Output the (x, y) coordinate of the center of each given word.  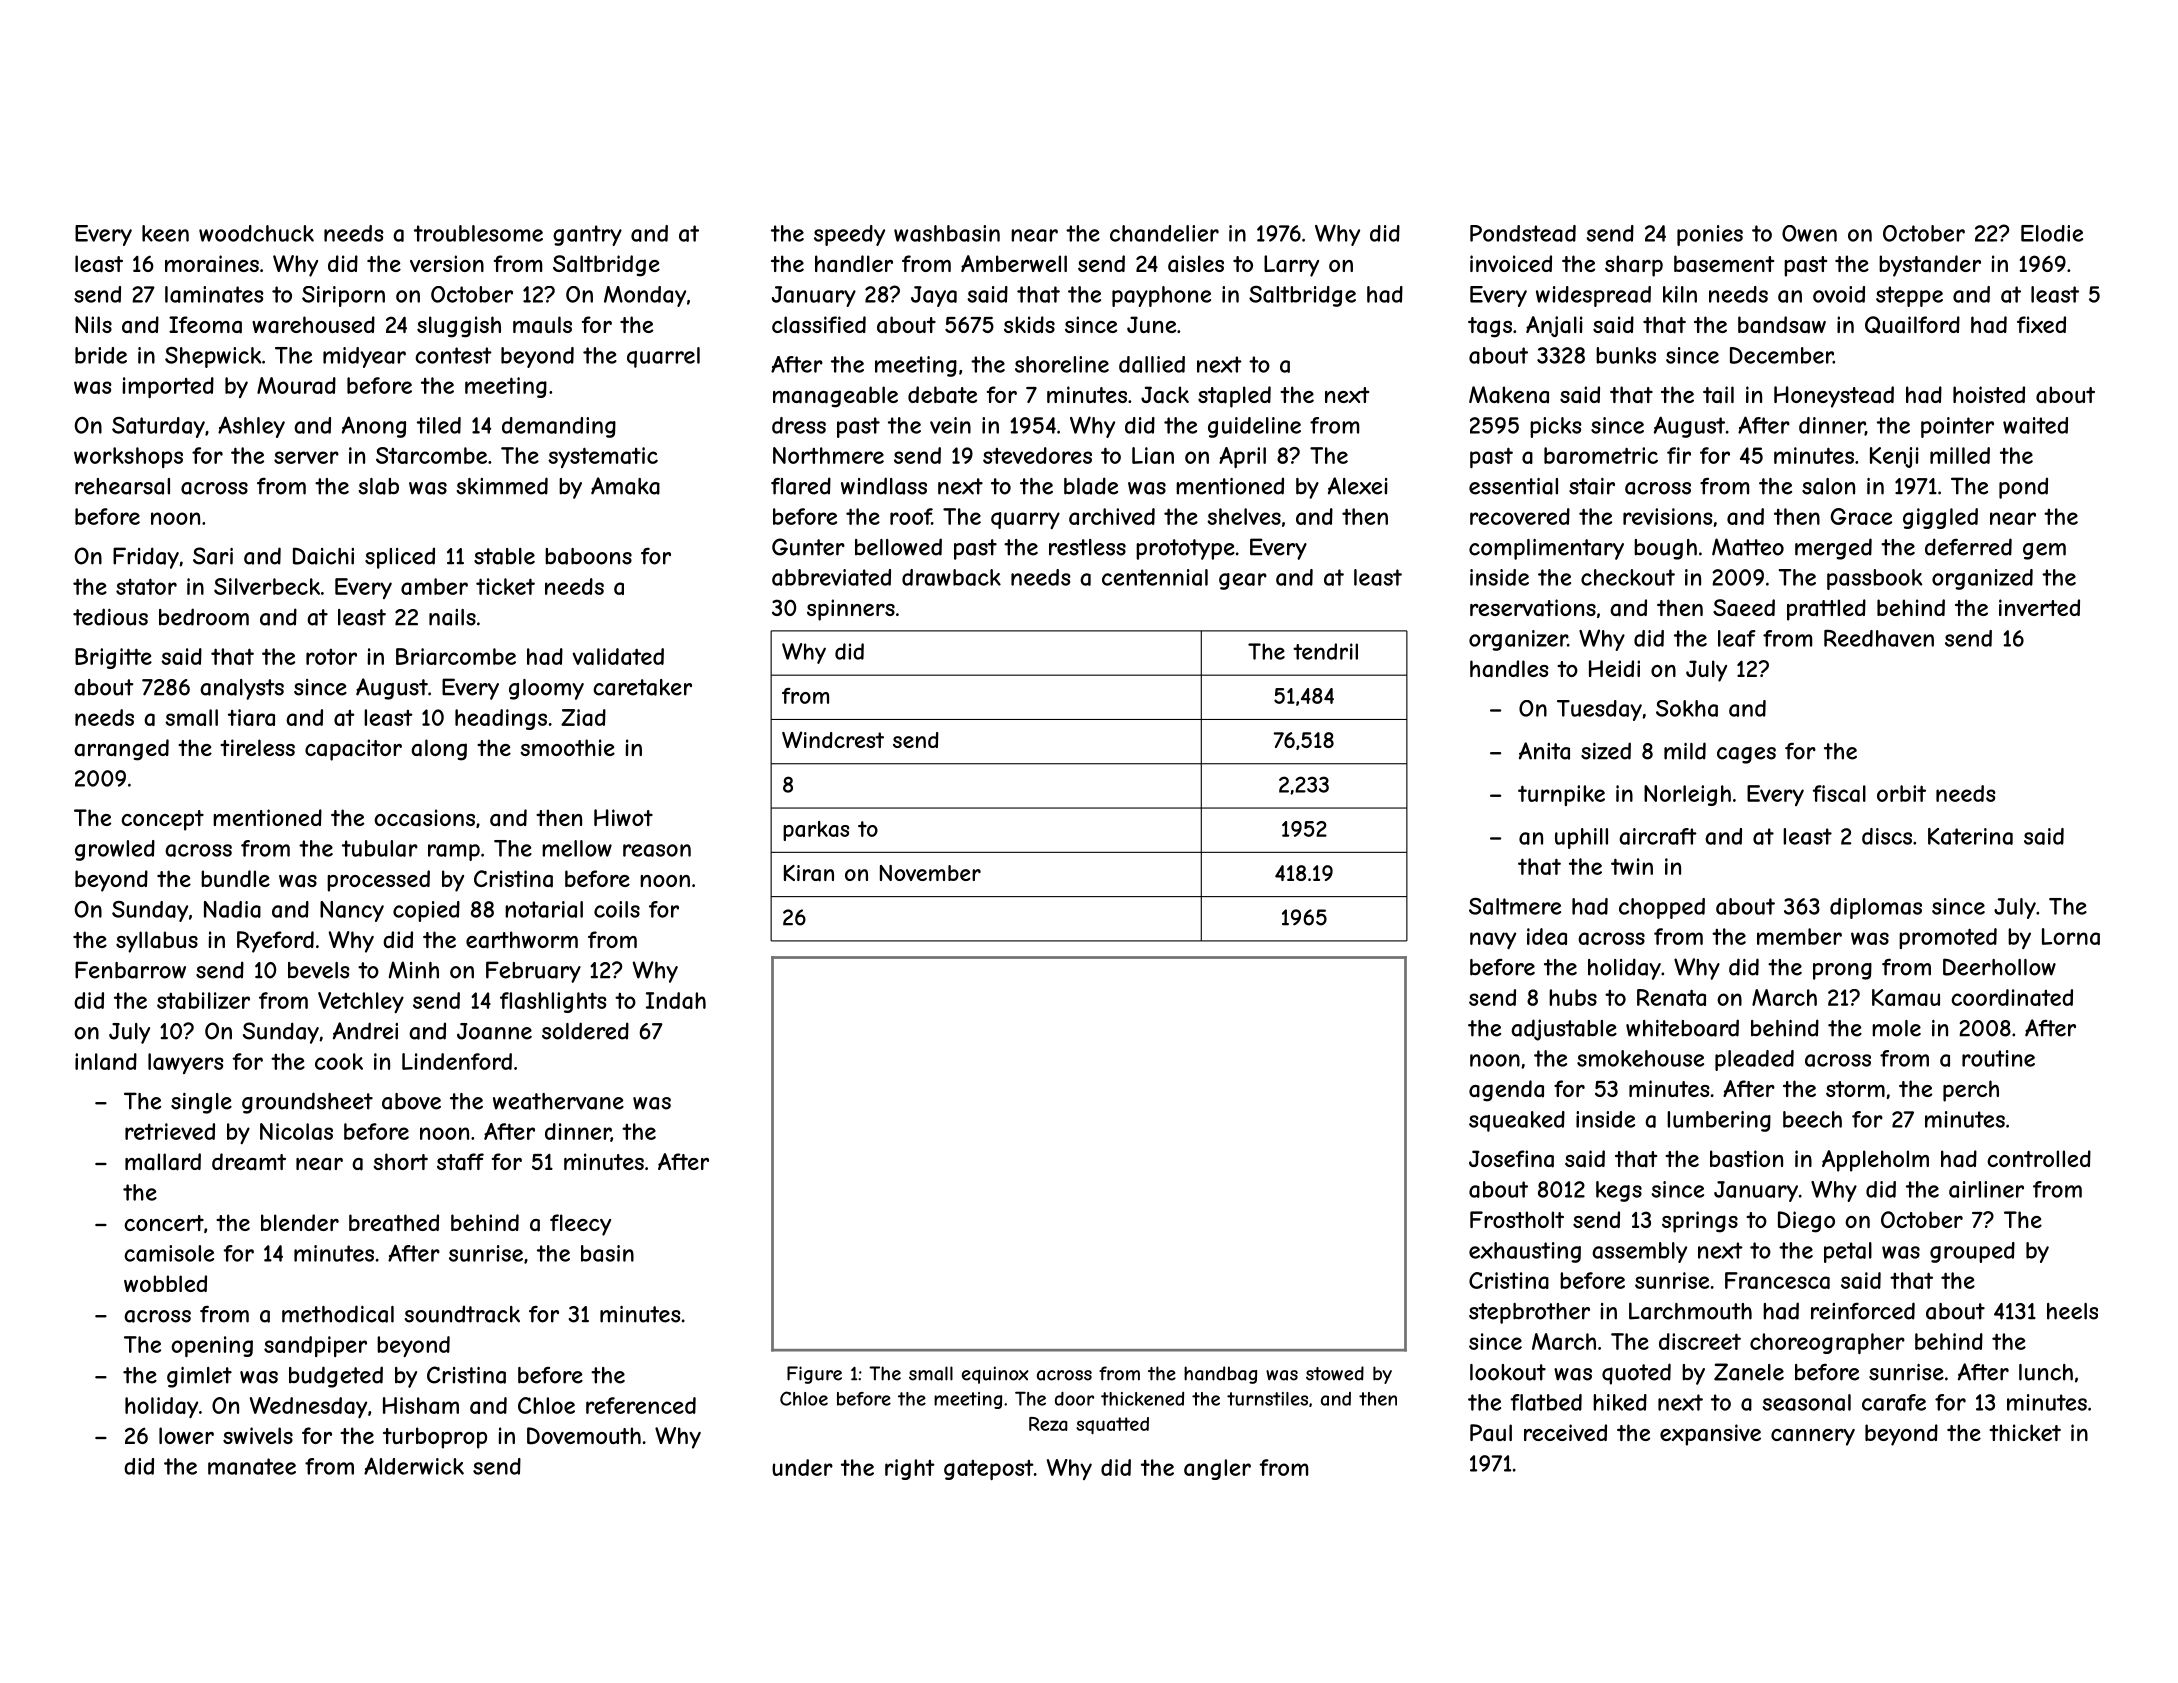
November (930, 873)
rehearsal (122, 486)
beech (1812, 1119)
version (447, 263)
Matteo (1748, 547)
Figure (814, 1375)
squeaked (1517, 1121)
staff (460, 1162)
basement (1724, 264)
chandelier (1164, 233)
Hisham (421, 1405)
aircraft (1658, 836)
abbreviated (831, 577)
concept (162, 820)
